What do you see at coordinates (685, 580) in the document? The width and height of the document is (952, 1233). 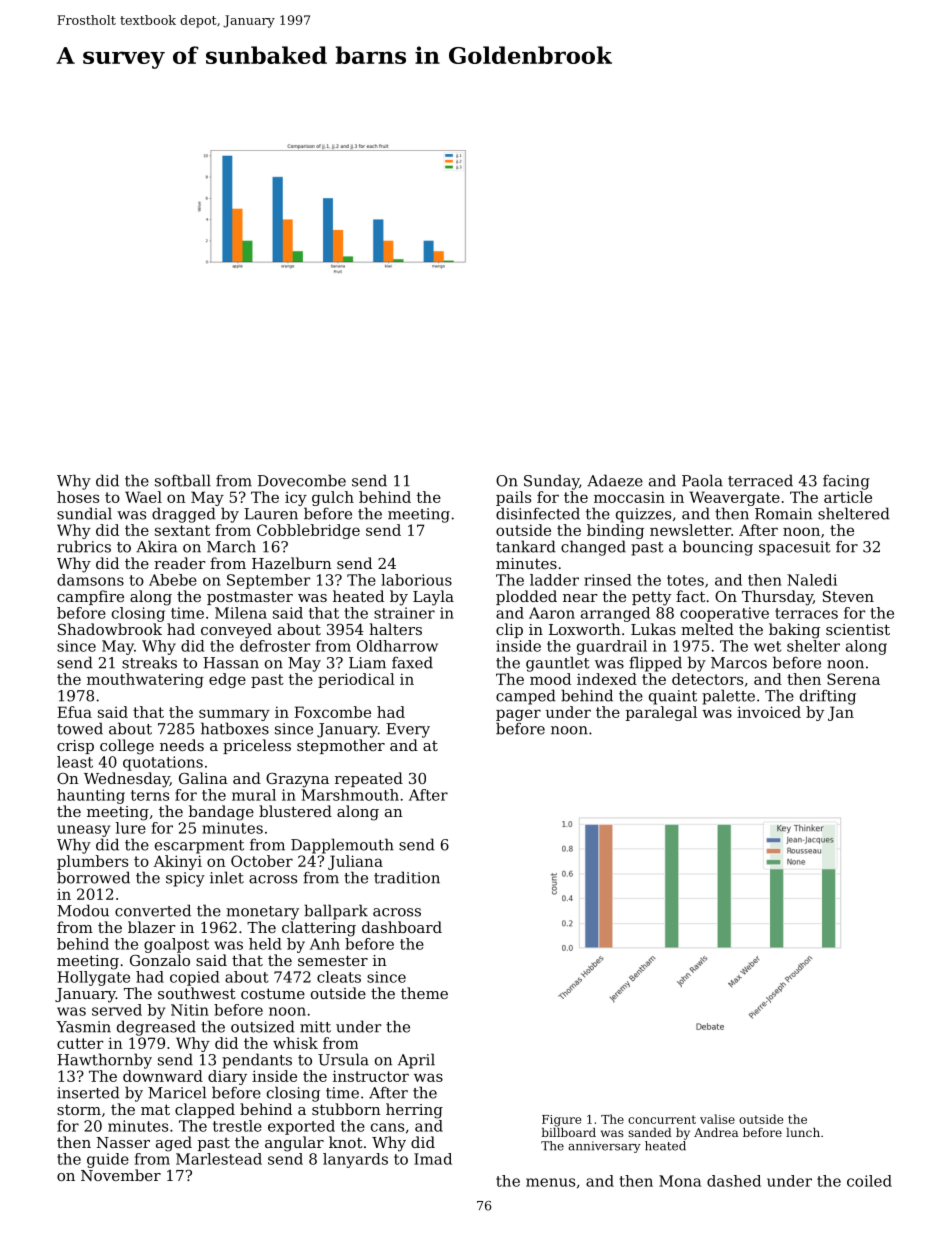 I see `totes` at bounding box center [685, 580].
